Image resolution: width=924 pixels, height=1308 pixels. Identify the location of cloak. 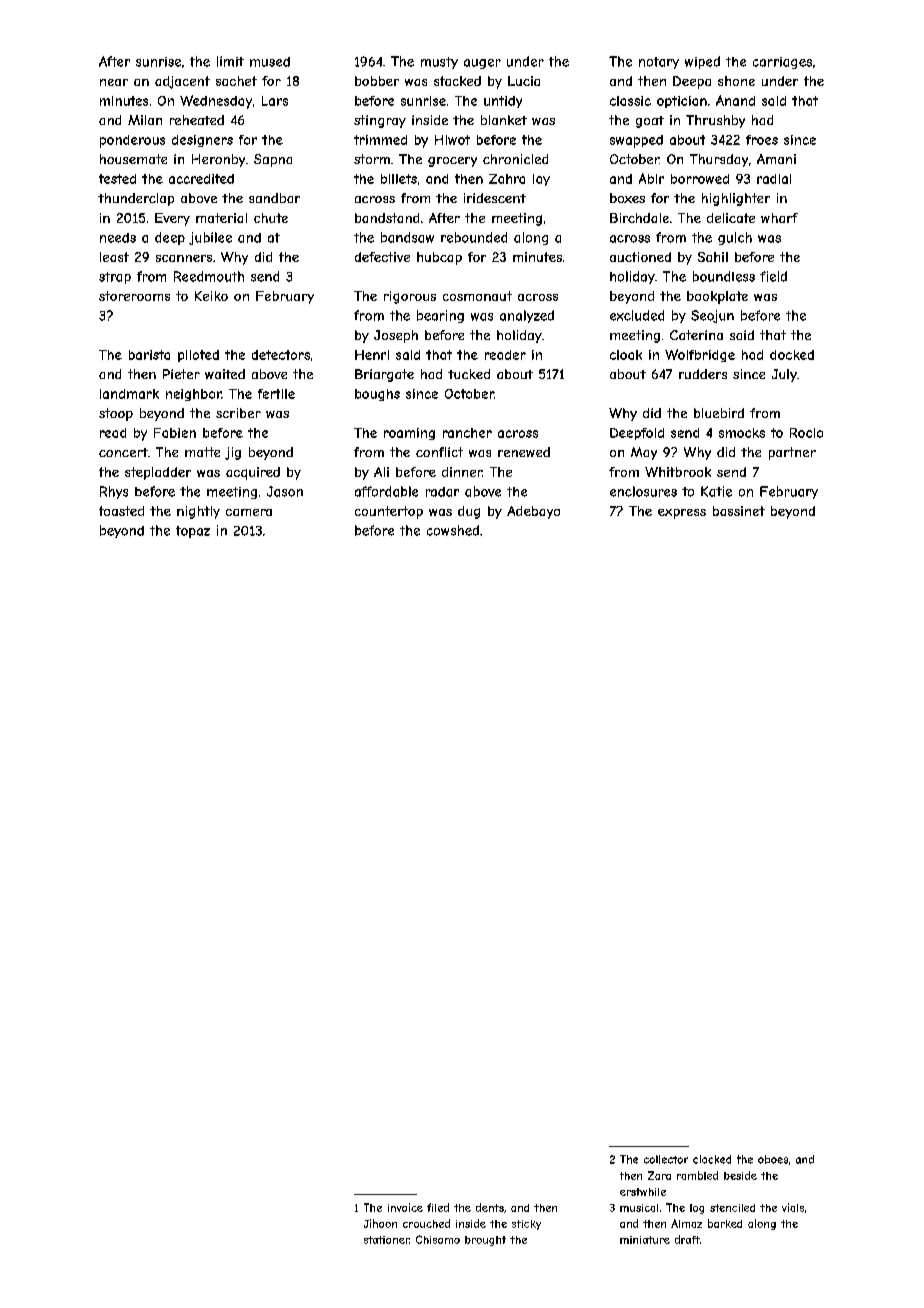
(626, 355).
